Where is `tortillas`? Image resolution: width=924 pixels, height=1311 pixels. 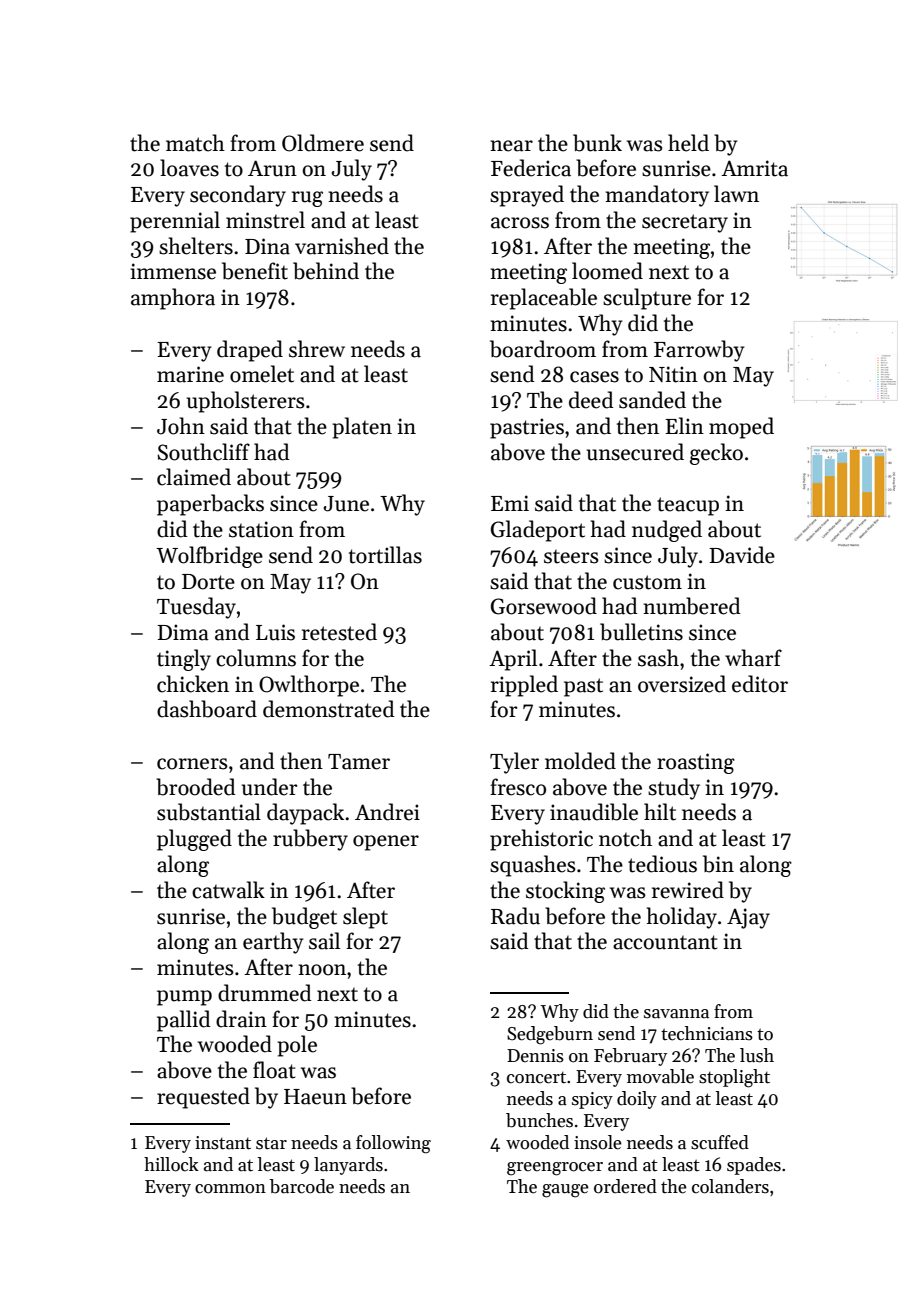
tortillas is located at coordinates (385, 555).
